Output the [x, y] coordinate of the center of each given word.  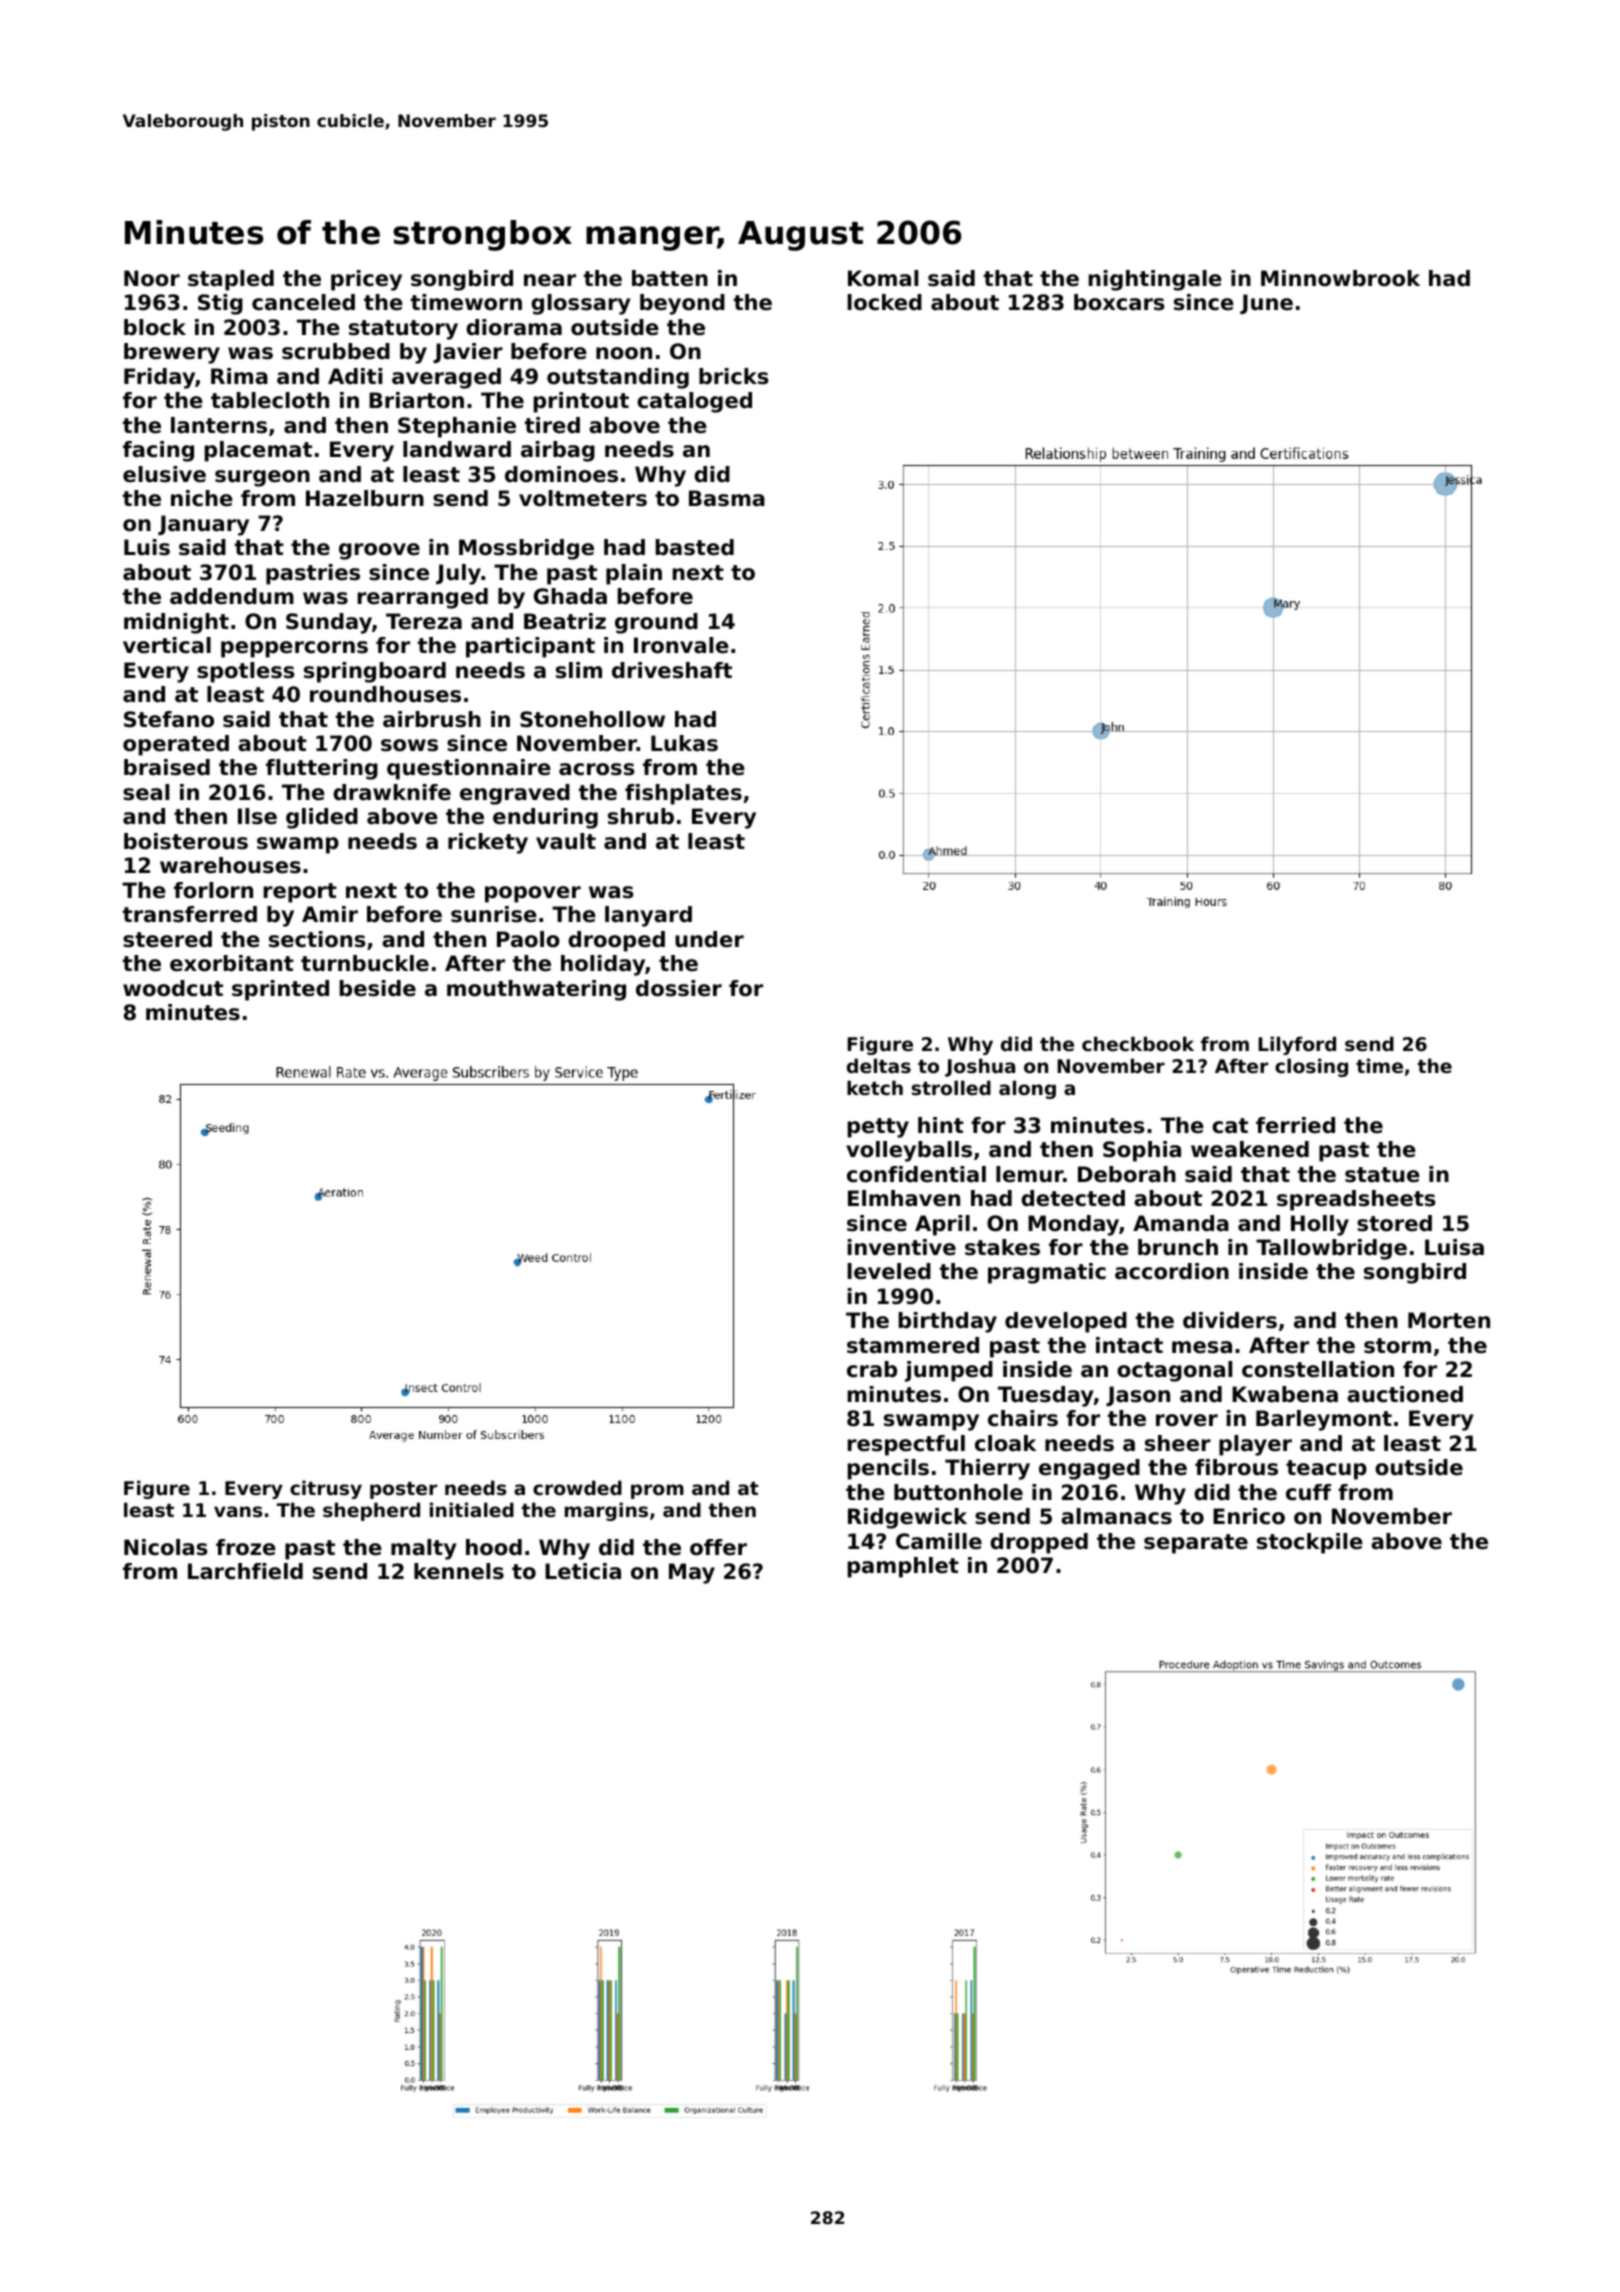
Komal [883, 278]
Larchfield [245, 1571]
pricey [366, 280]
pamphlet [903, 1567]
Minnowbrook [1340, 278]
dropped [1039, 1543]
